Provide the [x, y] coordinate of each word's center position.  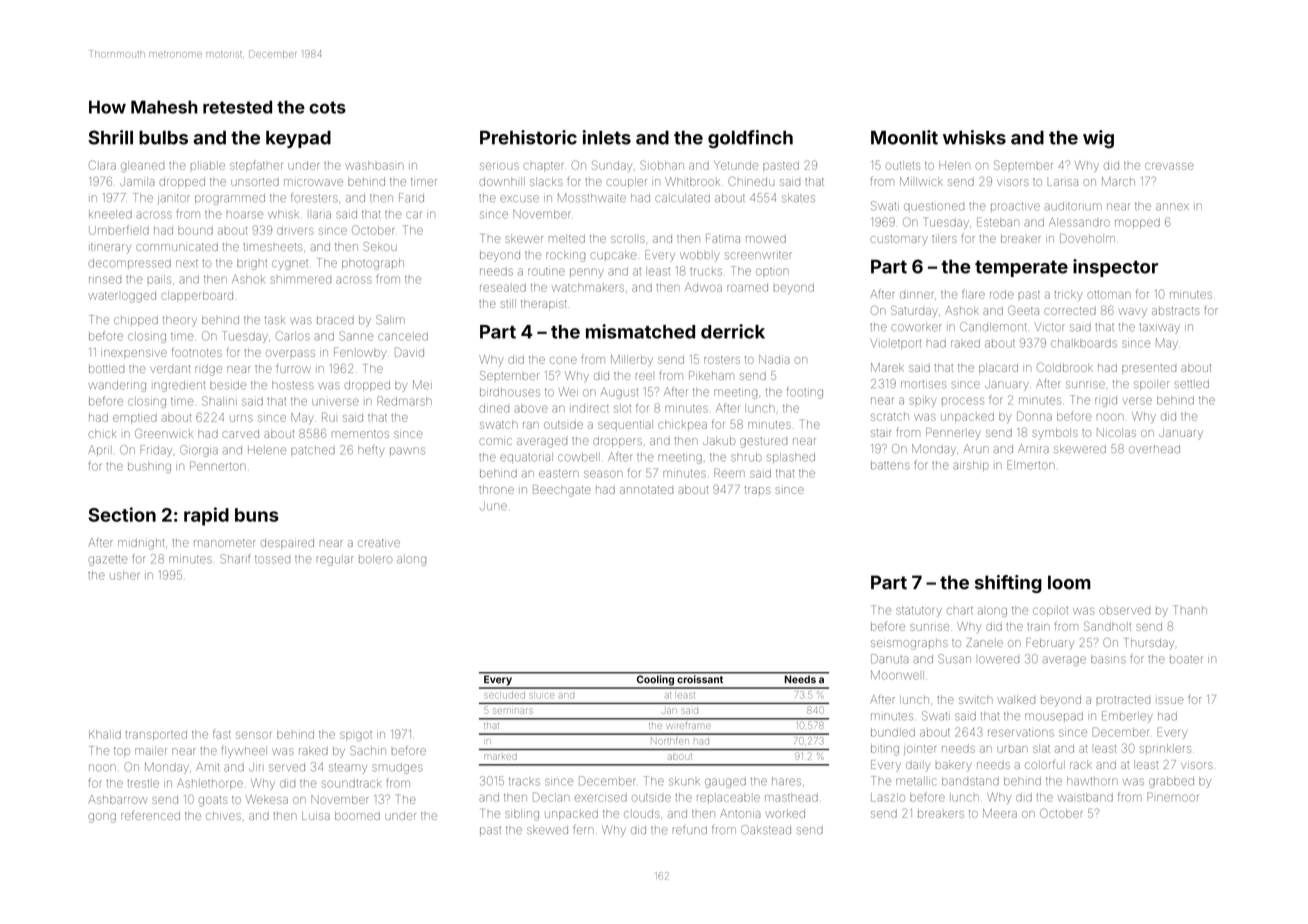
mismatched [640, 331]
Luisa [316, 815]
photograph [373, 264]
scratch [890, 416]
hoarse [245, 215]
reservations [1021, 733]
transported [156, 735]
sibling [522, 815]
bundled [893, 732]
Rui [328, 417]
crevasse [1169, 166]
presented [1149, 369]
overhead [1154, 449]
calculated [682, 198]
